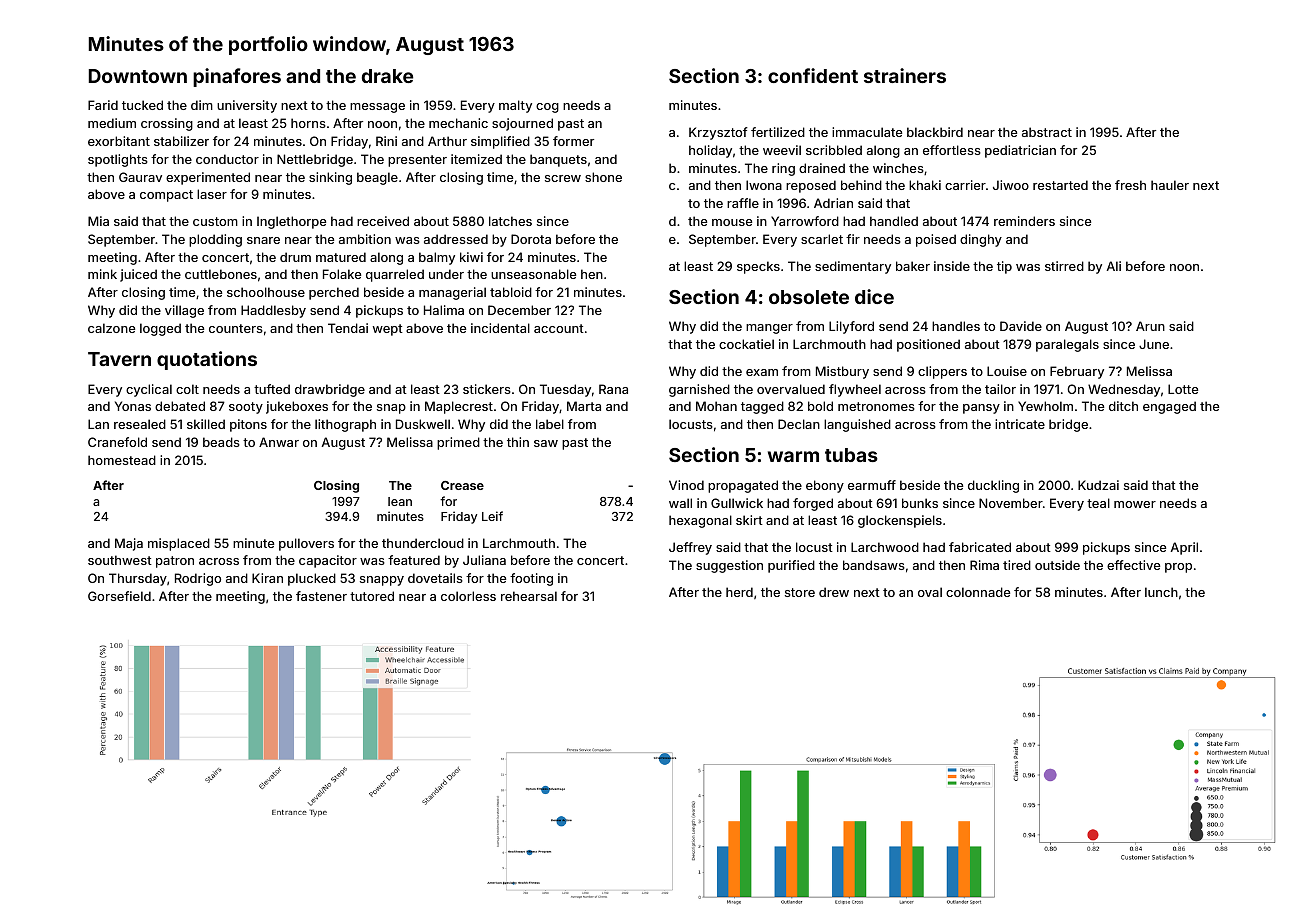  Describe the element at coordinates (529, 596) in the screenshot. I see `rehearsal` at that location.
